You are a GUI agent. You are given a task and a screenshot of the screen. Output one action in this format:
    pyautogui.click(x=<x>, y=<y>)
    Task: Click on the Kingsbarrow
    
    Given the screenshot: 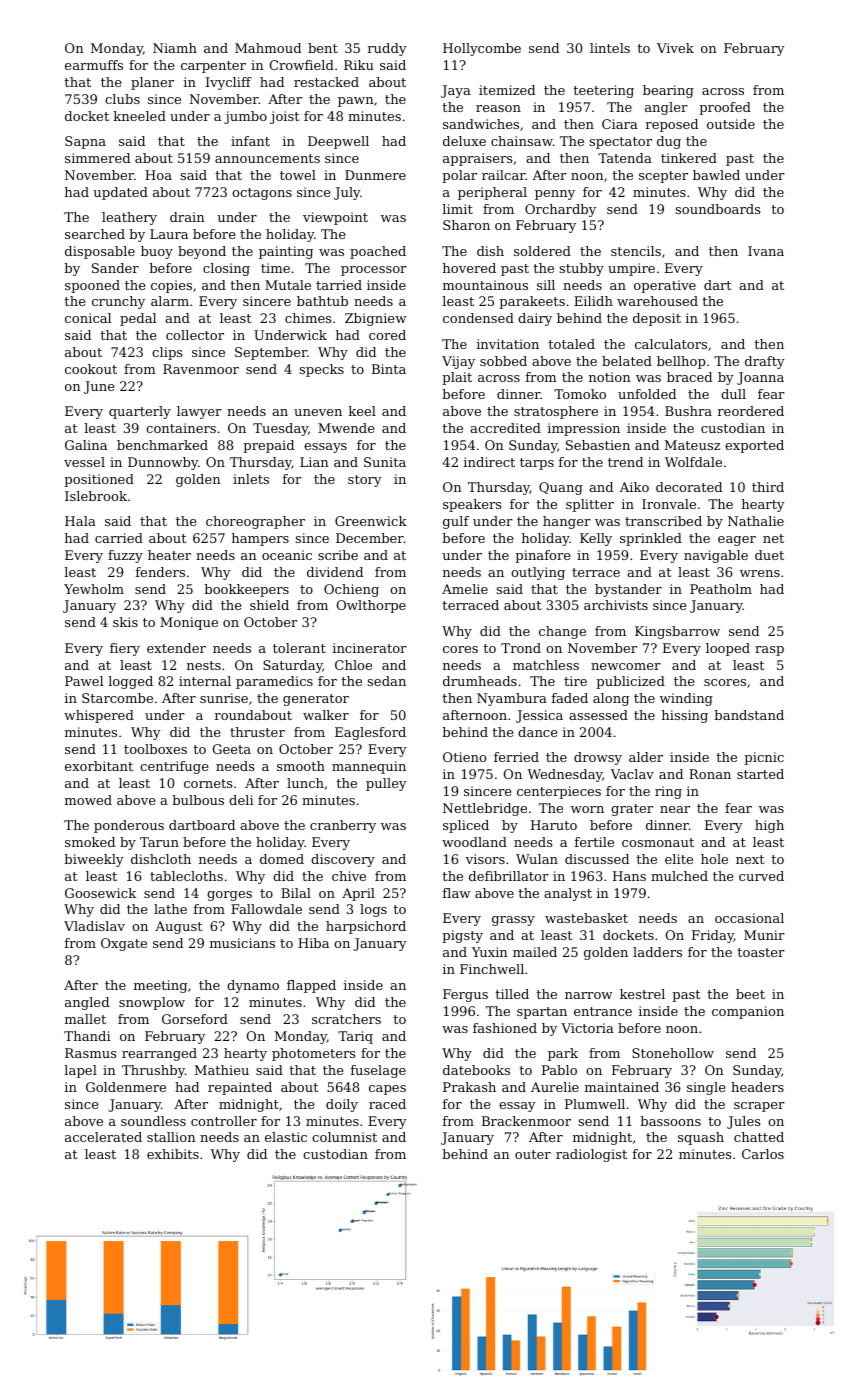 What is the action you would take?
    pyautogui.click(x=677, y=632)
